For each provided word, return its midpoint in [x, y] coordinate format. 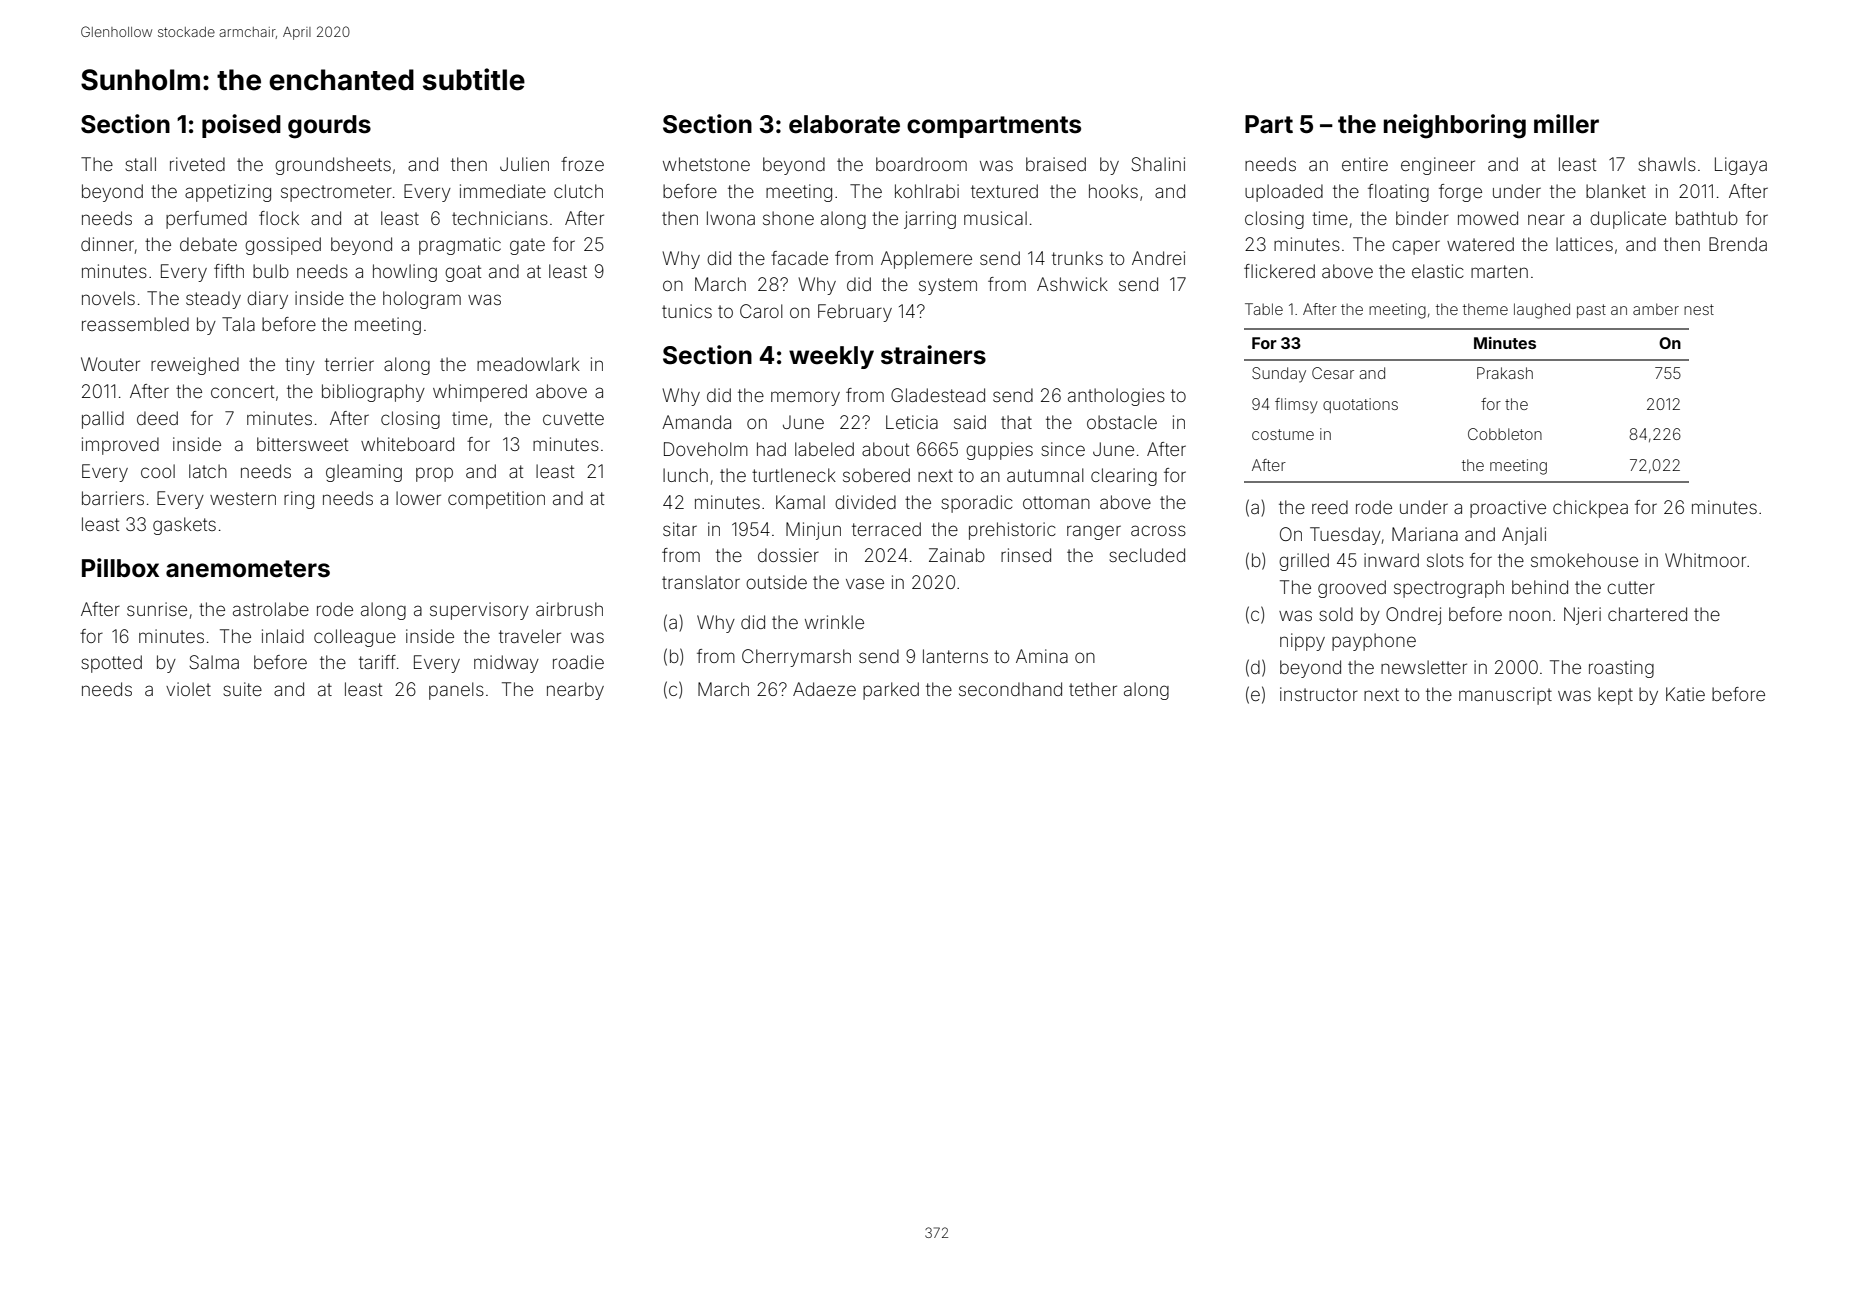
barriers [113, 498]
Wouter [110, 364]
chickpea [1590, 509]
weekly [831, 357]
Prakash [1505, 373]
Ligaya [1741, 166]
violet [188, 689]
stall [140, 164]
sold [1336, 614]
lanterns [955, 656]
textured [1004, 191]
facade [799, 258]
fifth [229, 271]
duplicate [1628, 220]
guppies [999, 451]
